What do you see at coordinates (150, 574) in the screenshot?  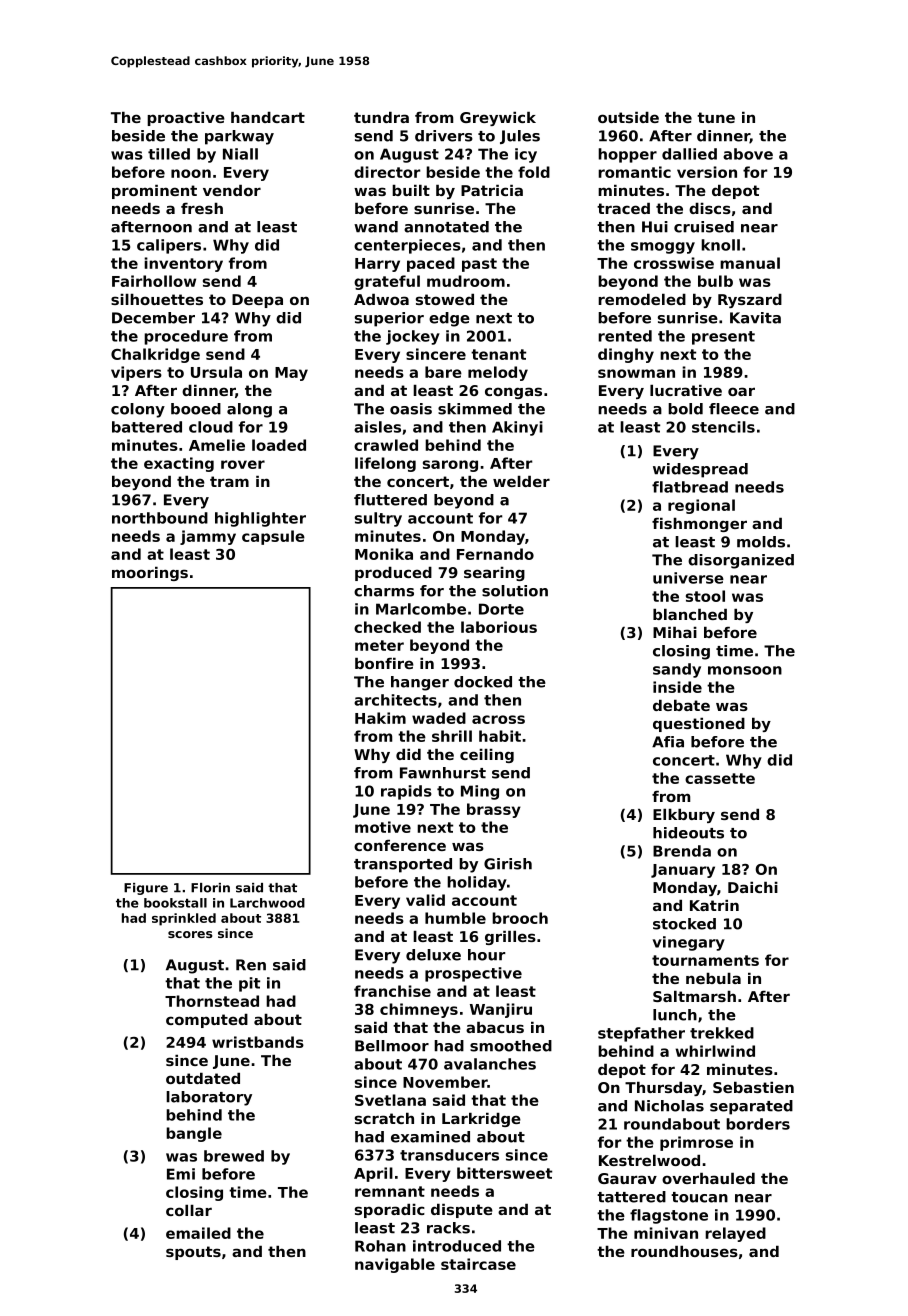 I see `moorings` at bounding box center [150, 574].
